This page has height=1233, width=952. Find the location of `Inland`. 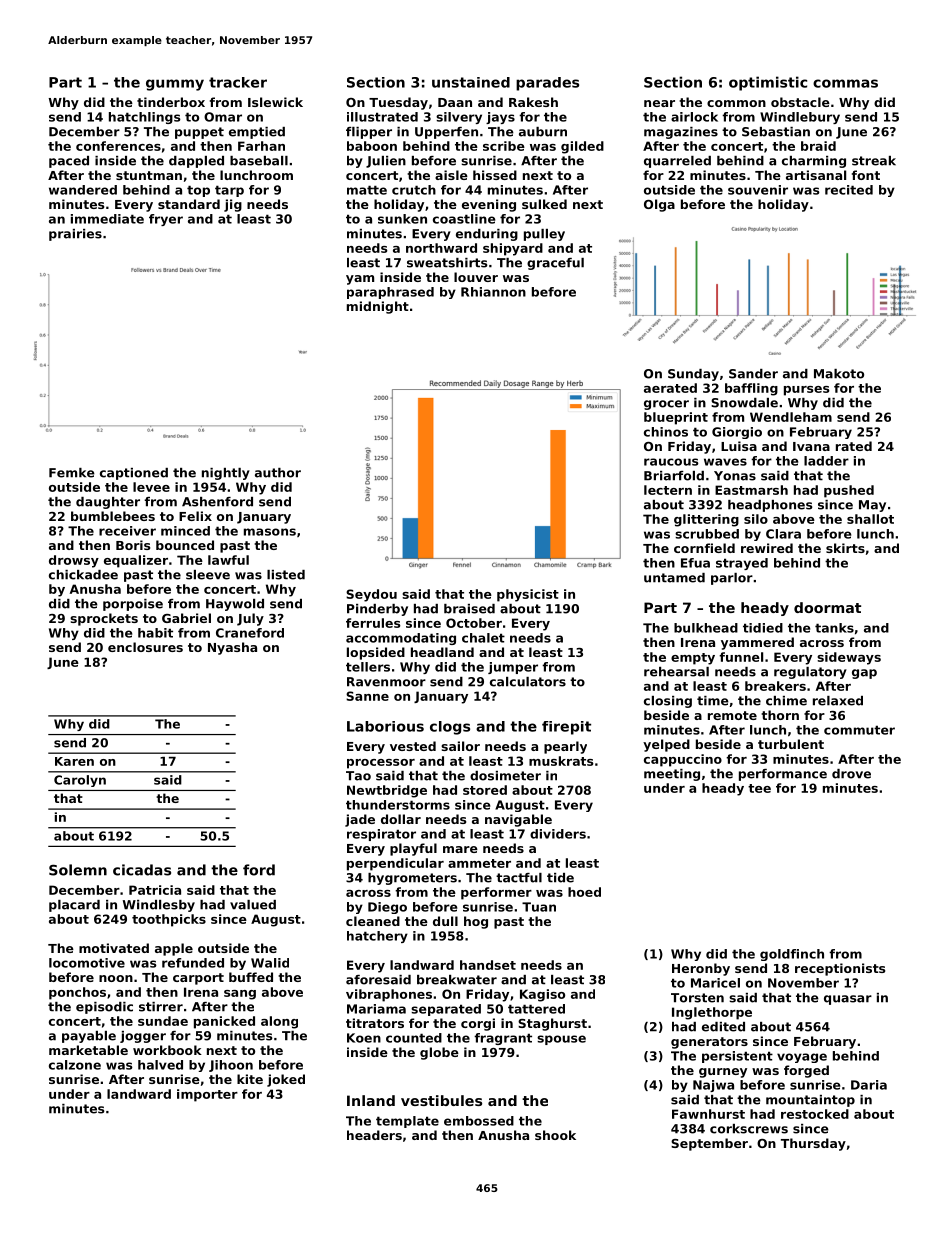

Inland is located at coordinates (371, 1100).
